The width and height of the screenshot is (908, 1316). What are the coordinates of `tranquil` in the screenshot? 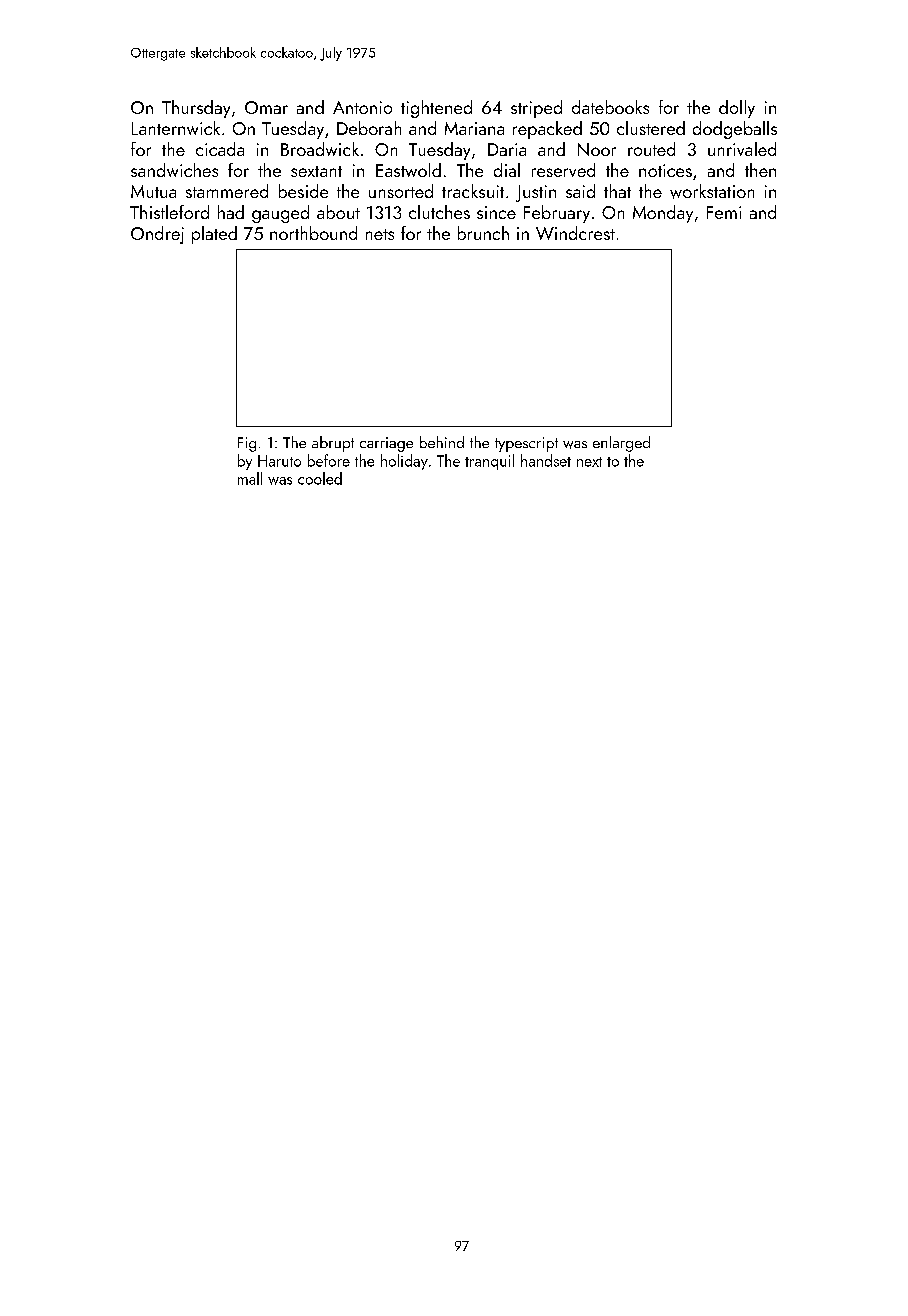 It's located at (489, 462).
